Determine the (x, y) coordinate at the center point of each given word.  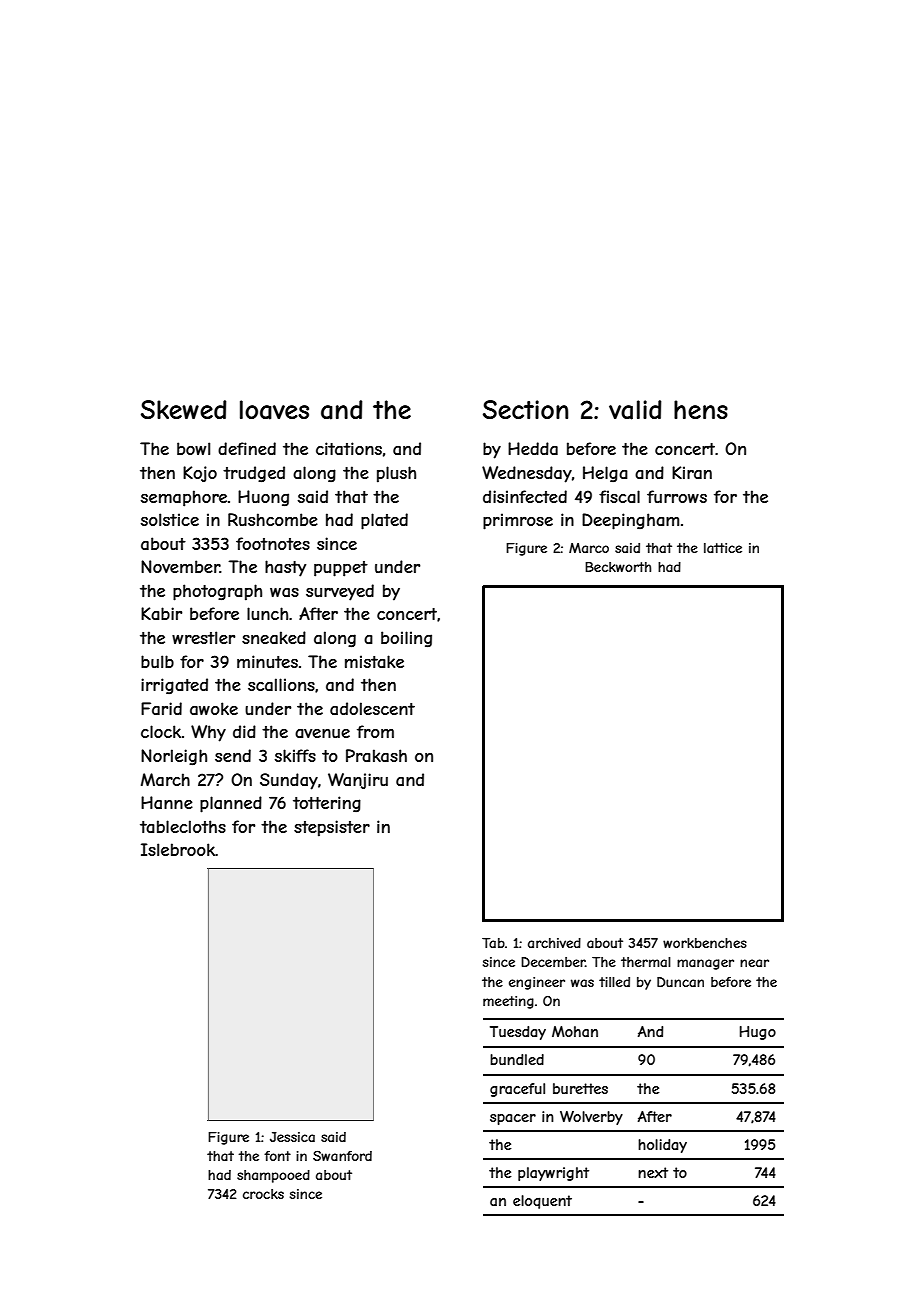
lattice (723, 548)
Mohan (575, 1031)
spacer (513, 1119)
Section (525, 409)
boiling (406, 639)
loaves (274, 410)
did (244, 731)
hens (701, 409)
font (277, 1156)
